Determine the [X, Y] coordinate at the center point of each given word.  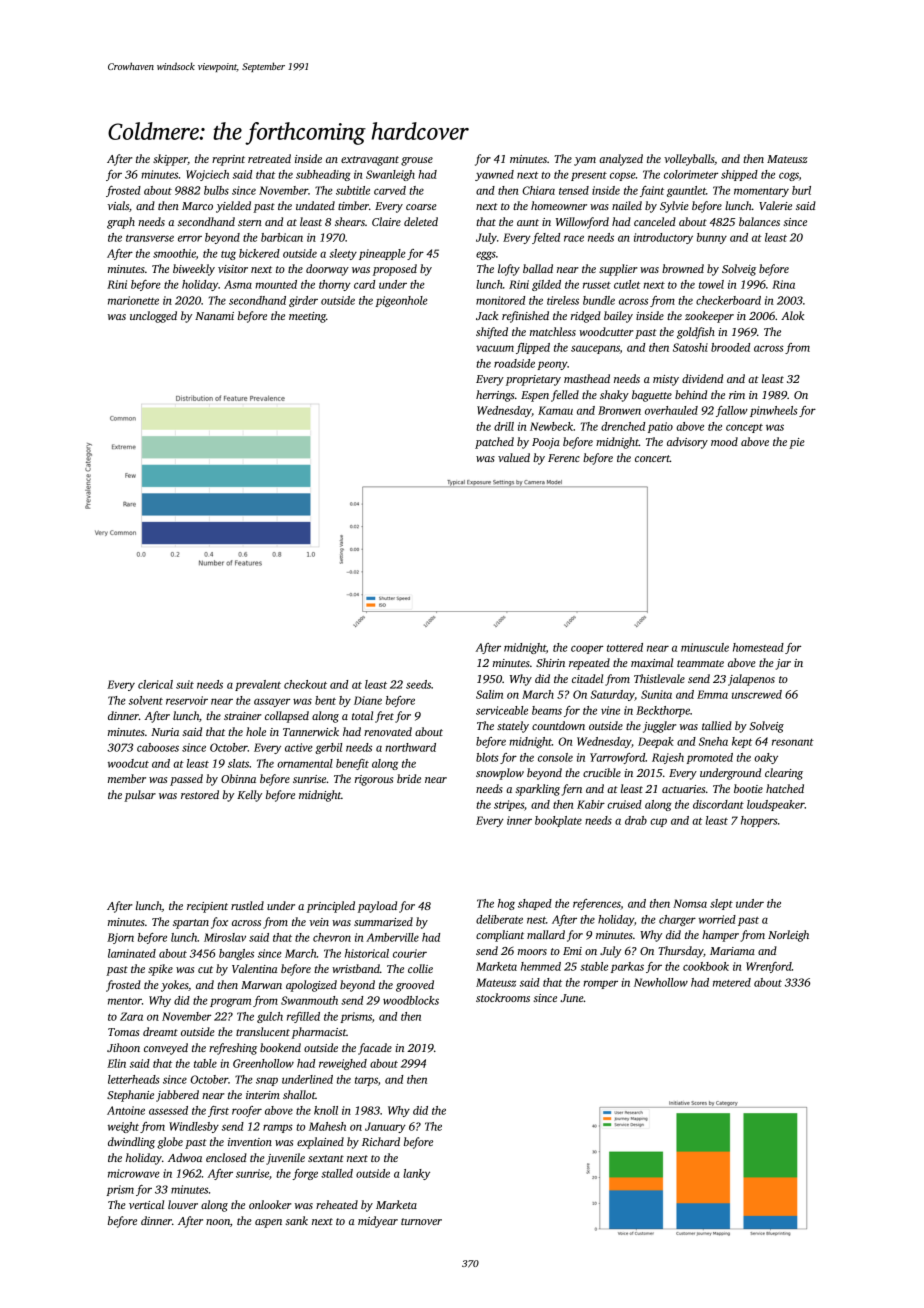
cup [658, 822]
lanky [416, 1174]
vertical [146, 1204]
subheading [323, 175]
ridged [586, 317]
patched [494, 443]
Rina [783, 284]
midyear [378, 1222]
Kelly [249, 796]
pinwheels [774, 411]
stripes [509, 805]
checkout [305, 684]
